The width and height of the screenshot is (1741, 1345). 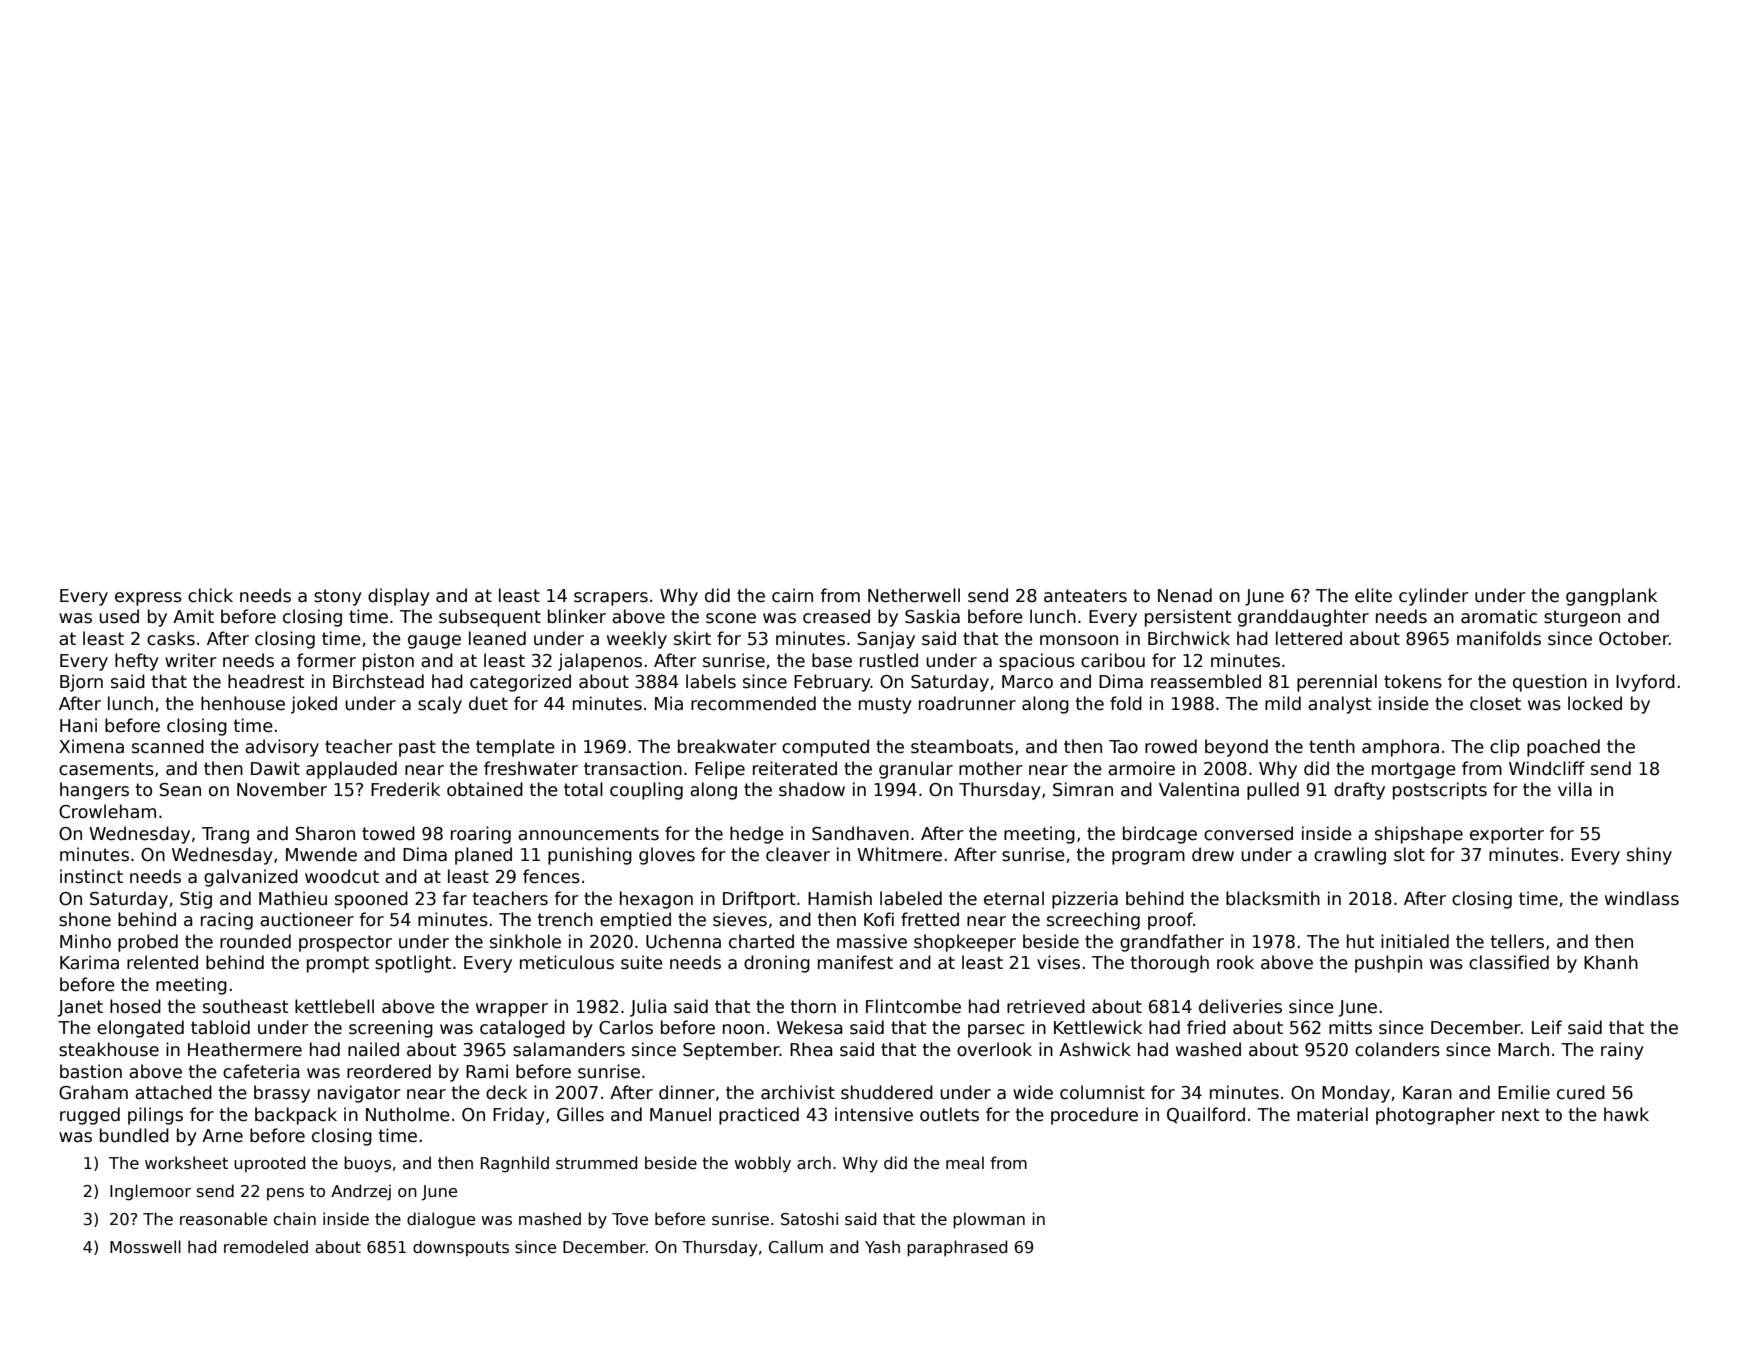 What do you see at coordinates (89, 962) in the screenshot?
I see `Karima` at bounding box center [89, 962].
